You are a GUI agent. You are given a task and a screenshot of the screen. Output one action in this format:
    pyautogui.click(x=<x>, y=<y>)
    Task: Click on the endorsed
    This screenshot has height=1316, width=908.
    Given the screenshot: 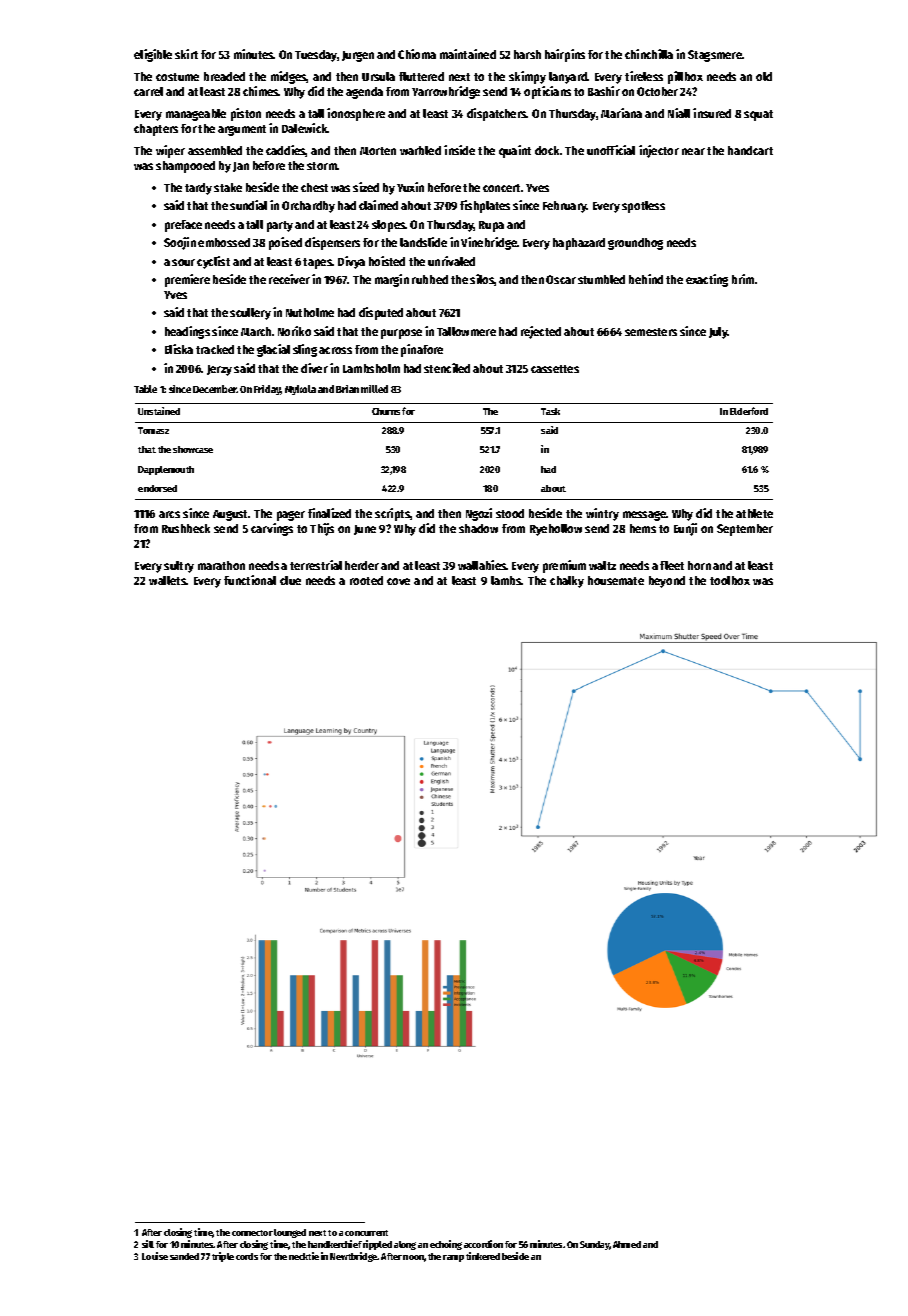 What is the action you would take?
    pyautogui.click(x=157, y=488)
